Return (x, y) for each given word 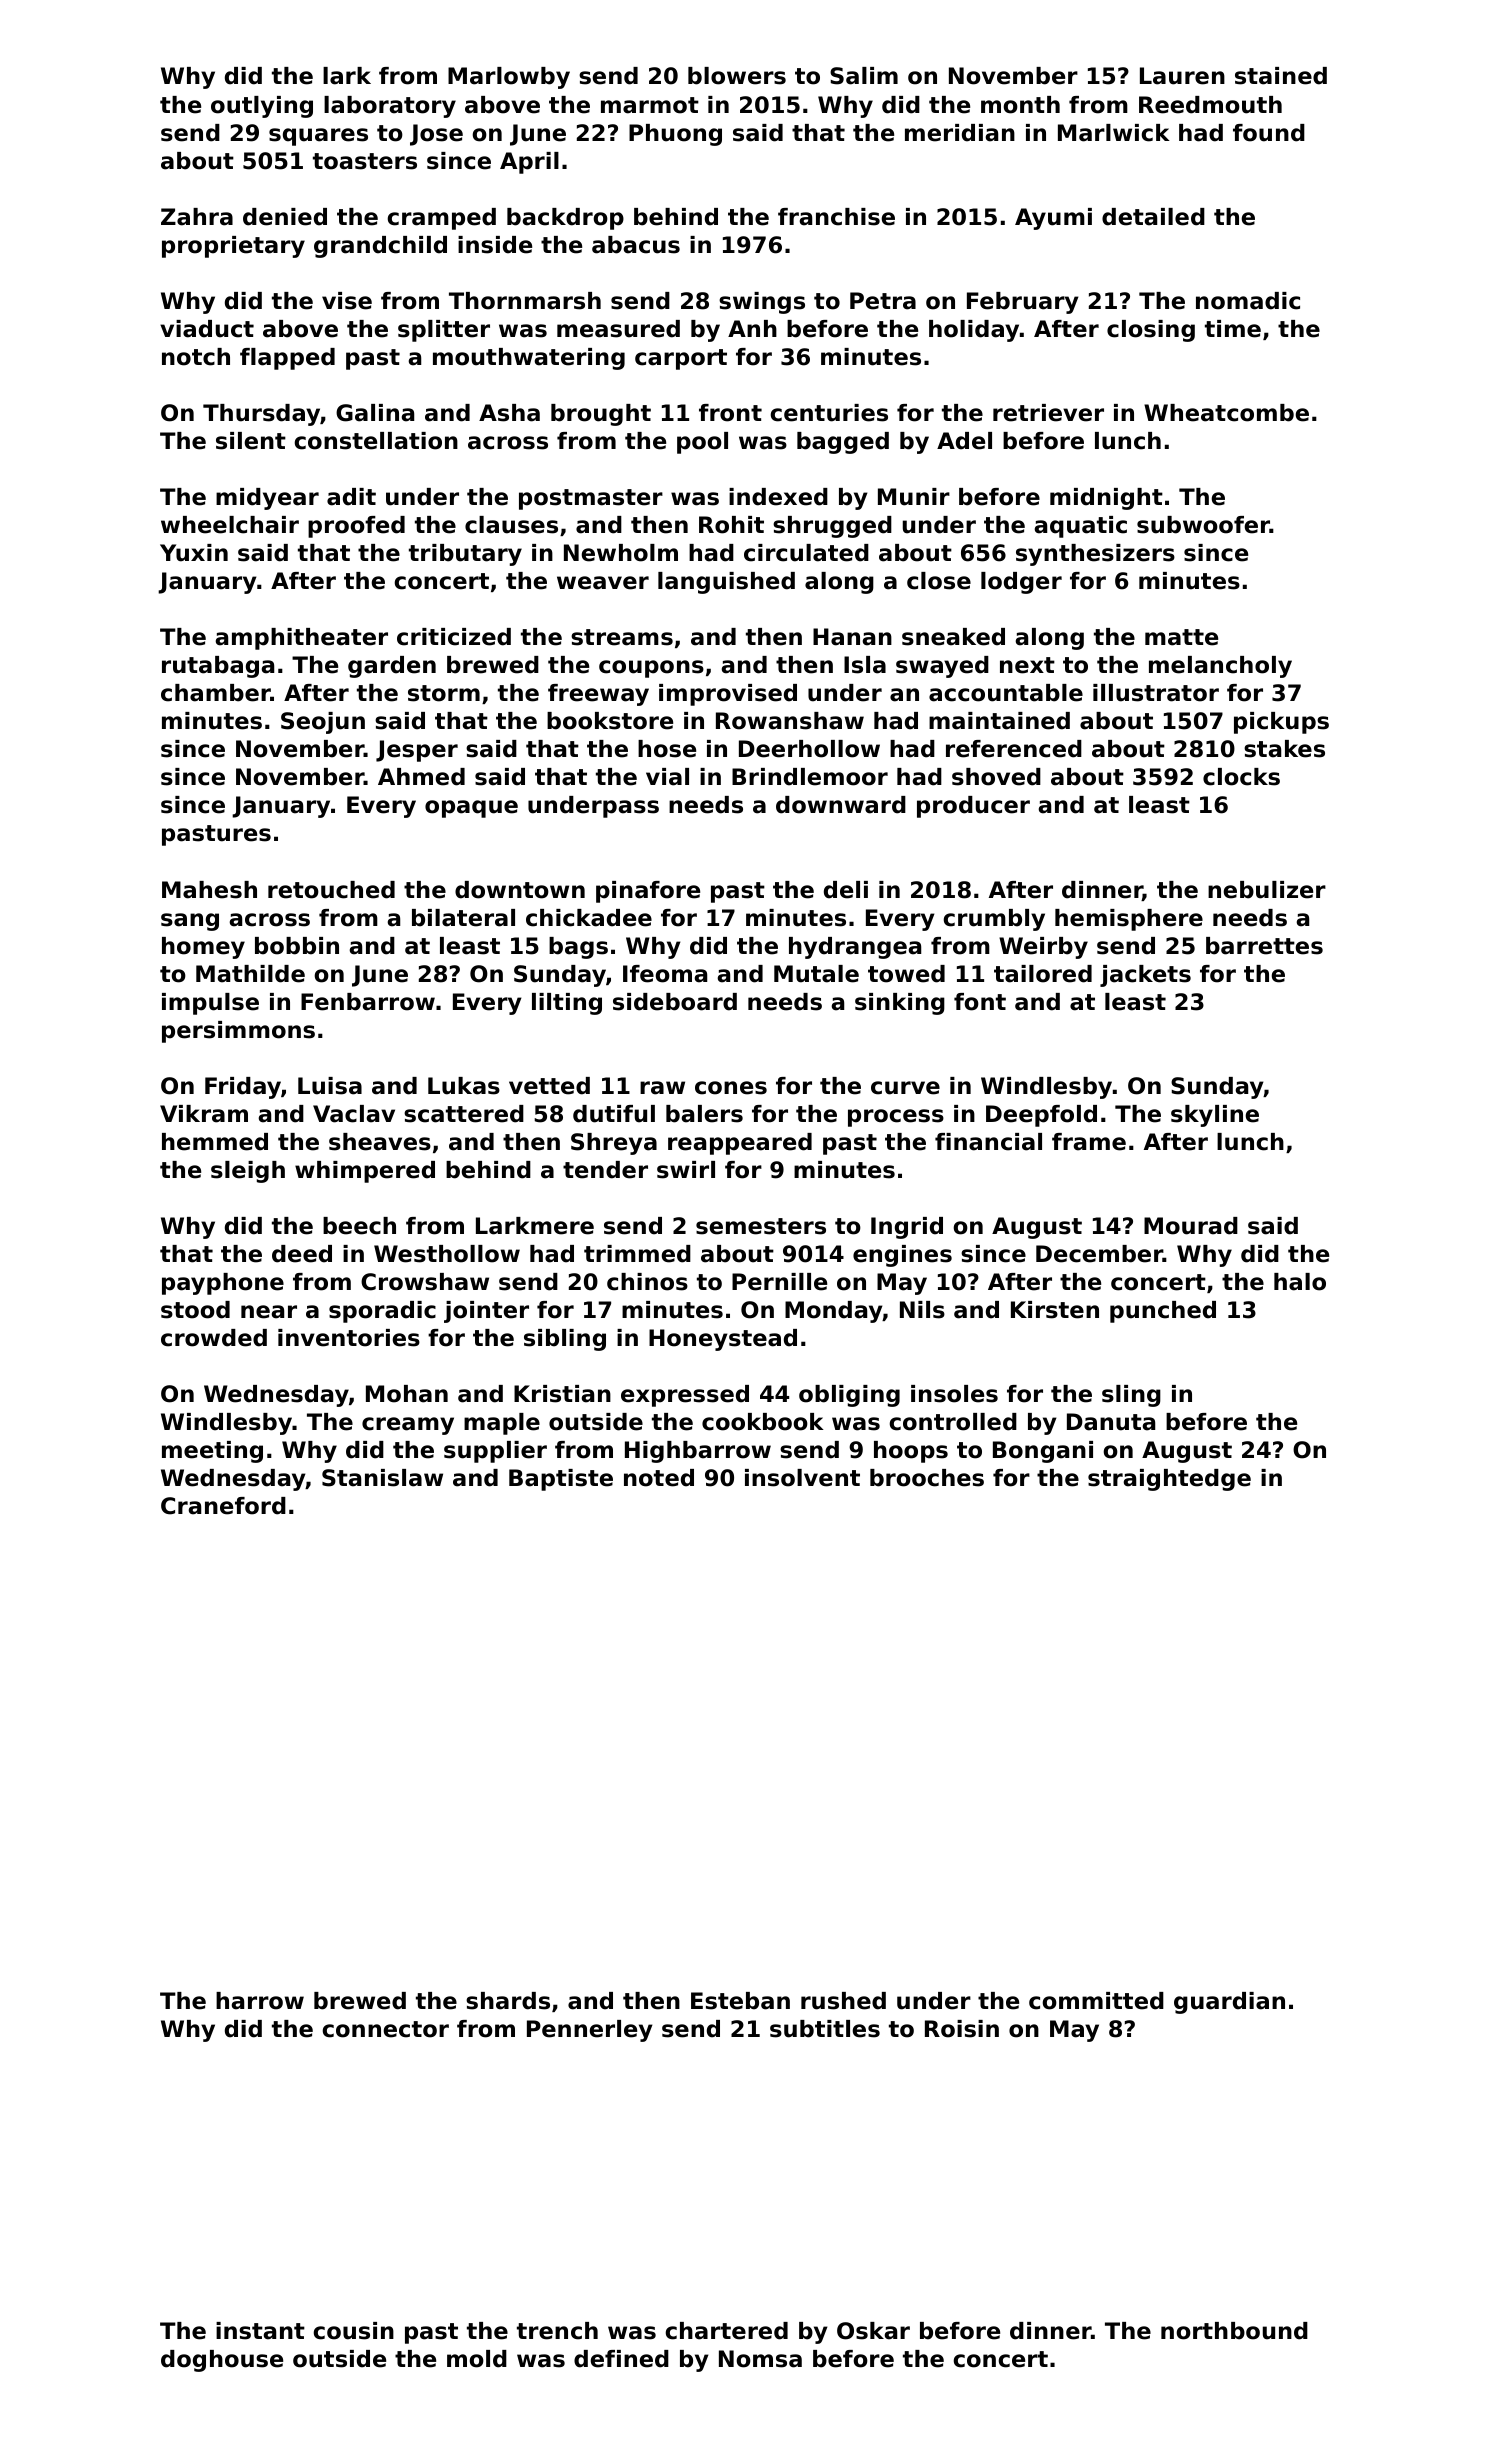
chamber (216, 693)
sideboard (675, 1002)
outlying (262, 107)
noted (659, 1478)
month (1020, 105)
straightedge (1169, 1480)
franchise (836, 217)
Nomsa (760, 2359)
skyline (1215, 1116)
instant (260, 2331)
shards (508, 2001)
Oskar (873, 2331)
